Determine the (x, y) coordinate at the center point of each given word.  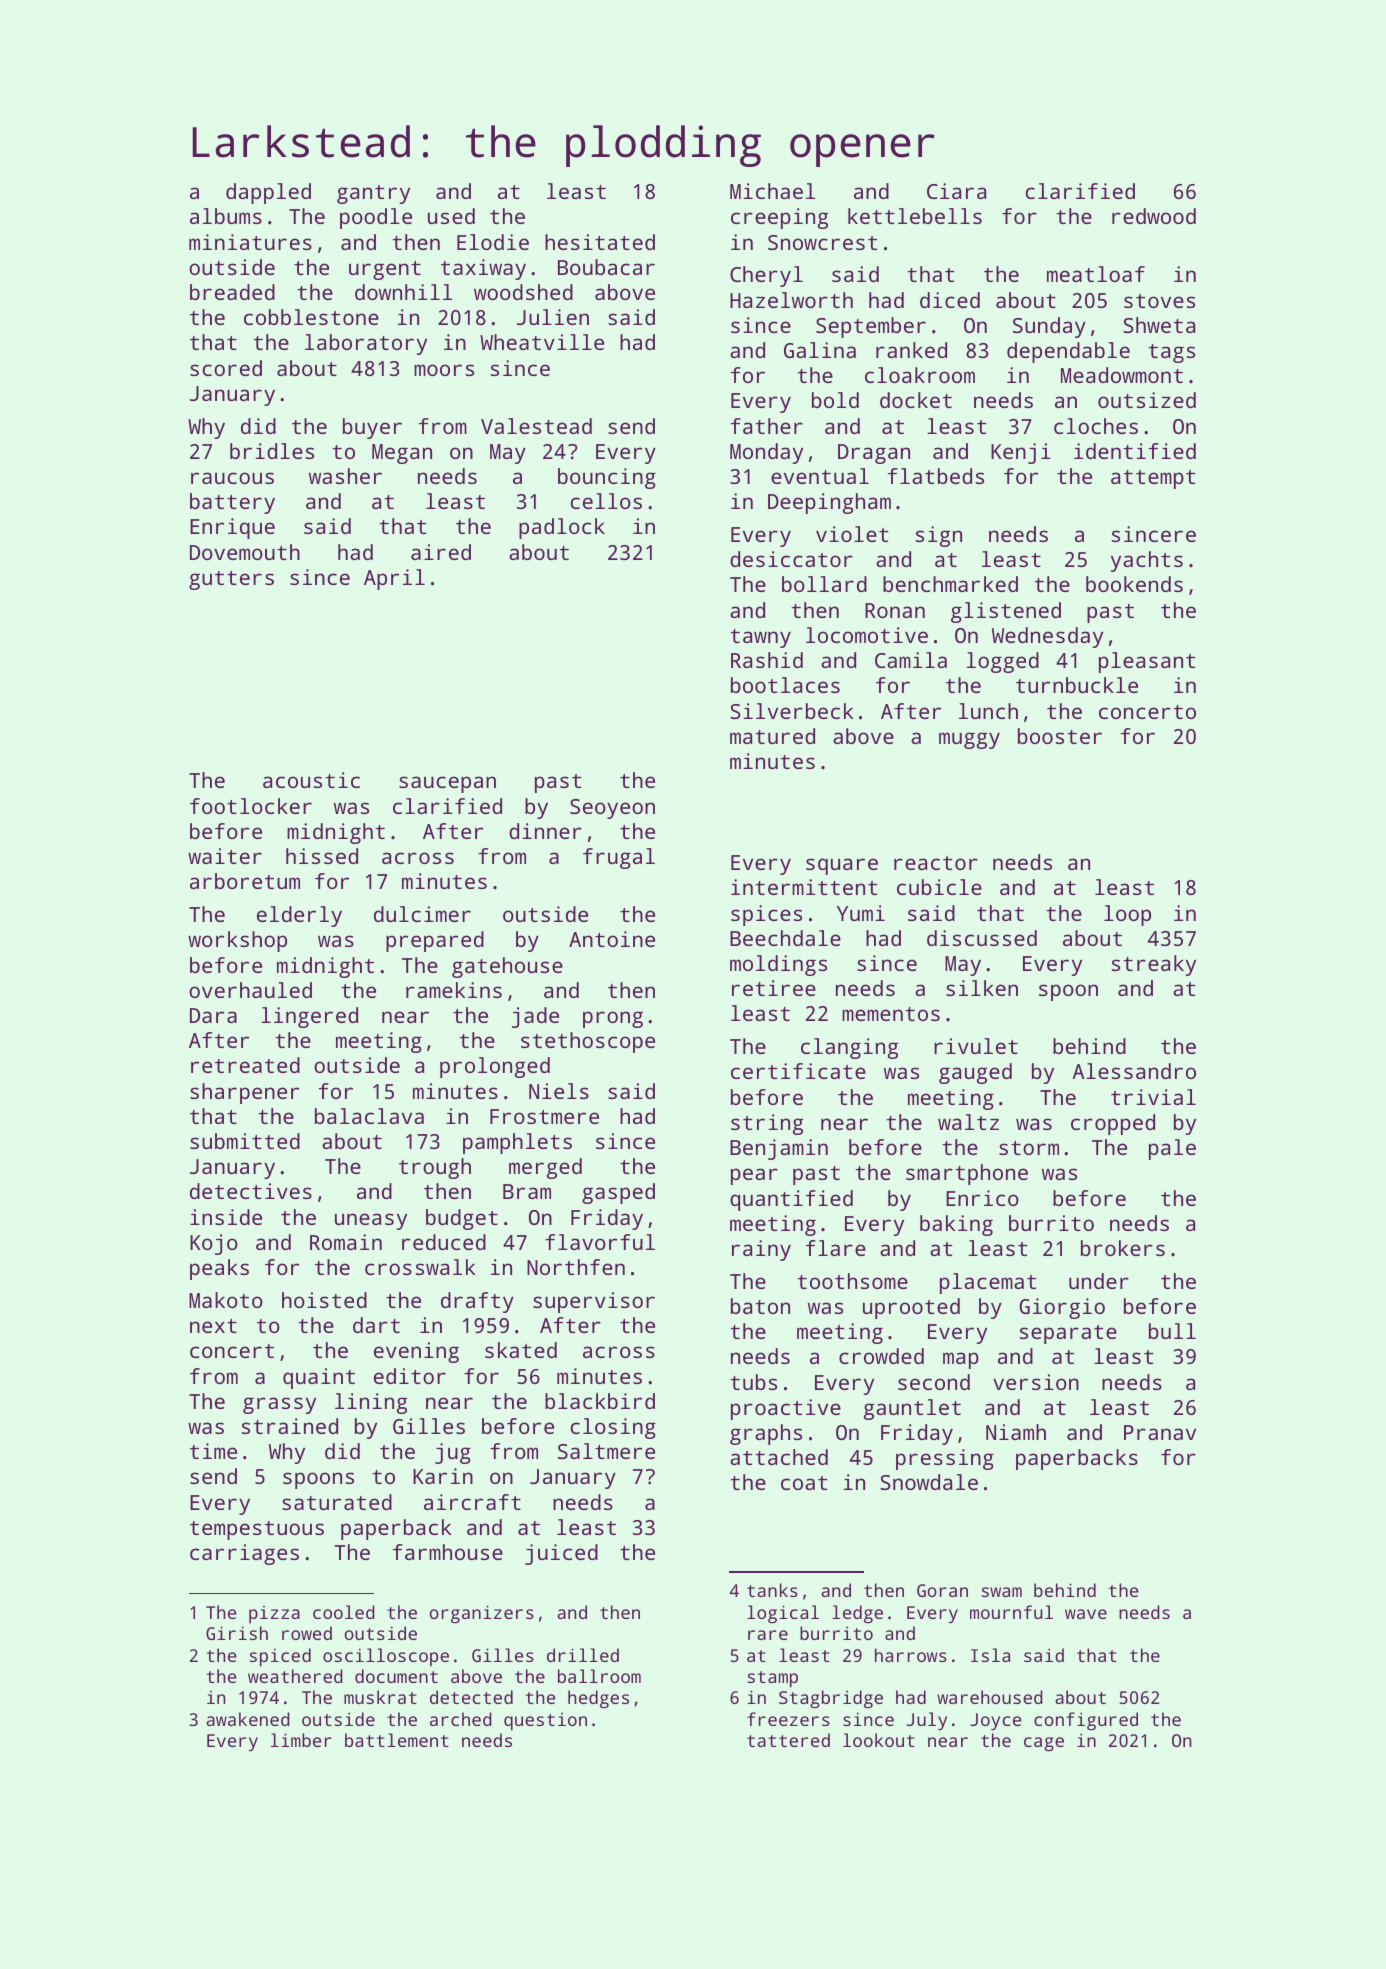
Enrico (982, 1198)
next (213, 1326)
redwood (1154, 216)
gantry (373, 194)
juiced (561, 1554)
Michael (772, 191)
